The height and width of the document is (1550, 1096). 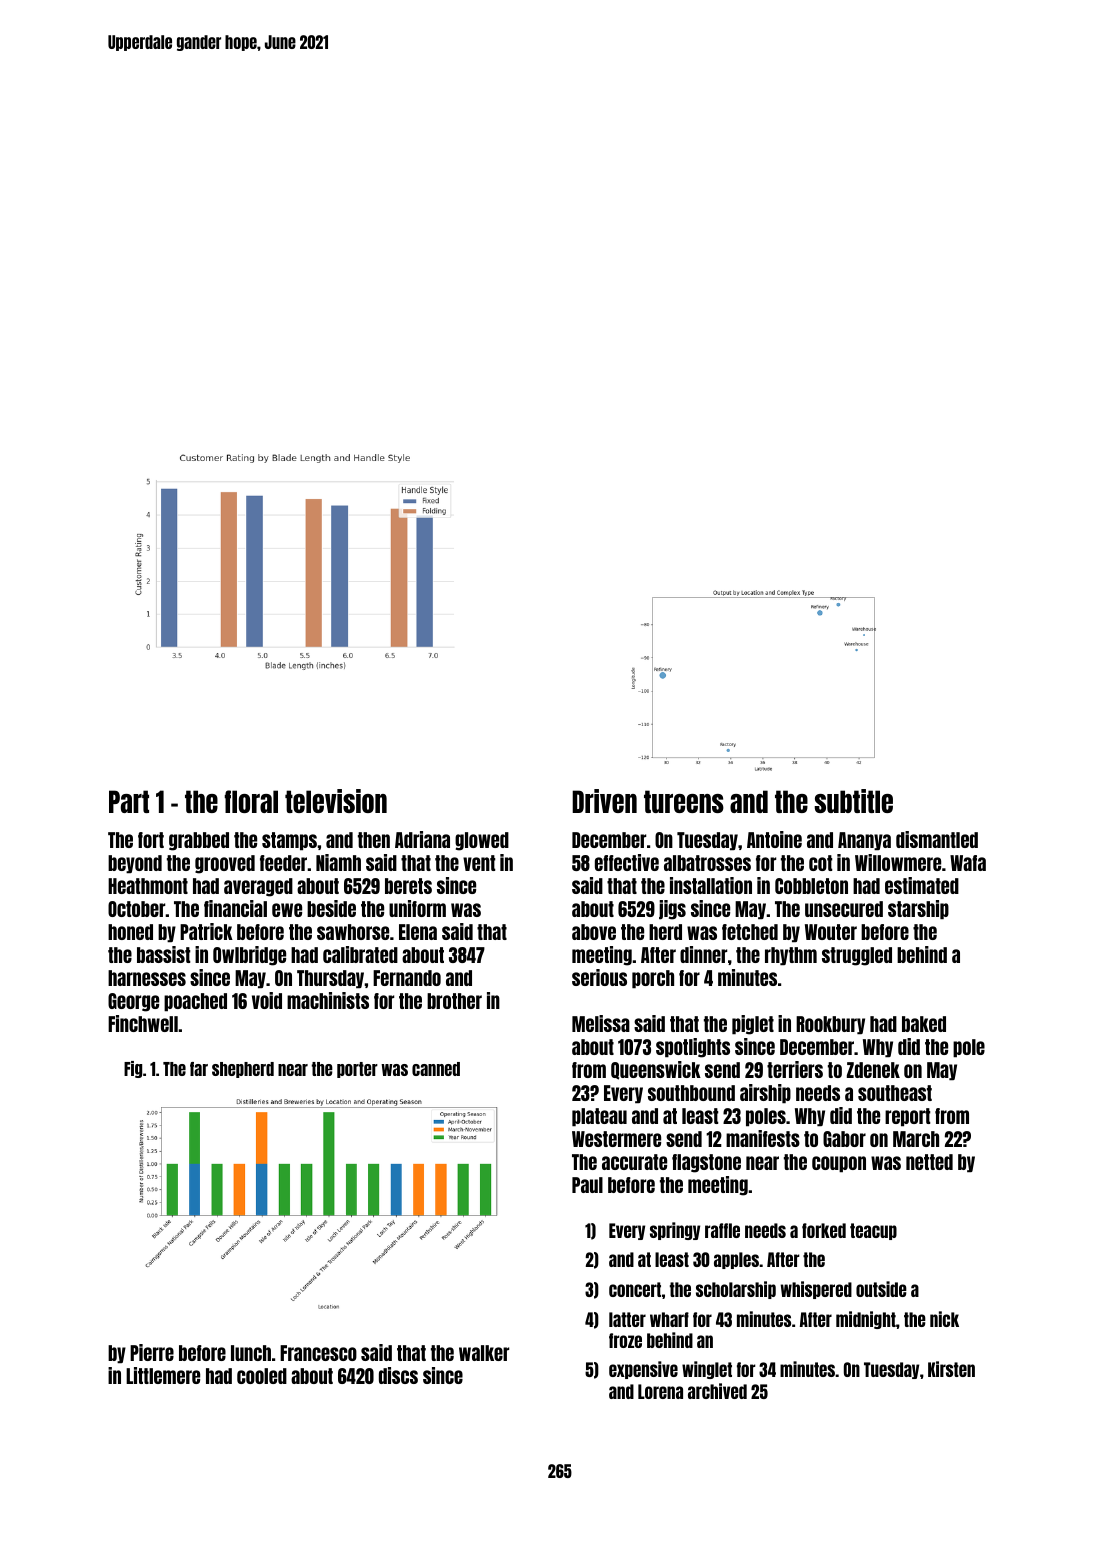 What do you see at coordinates (129, 801) in the document?
I see `Part` at bounding box center [129, 801].
